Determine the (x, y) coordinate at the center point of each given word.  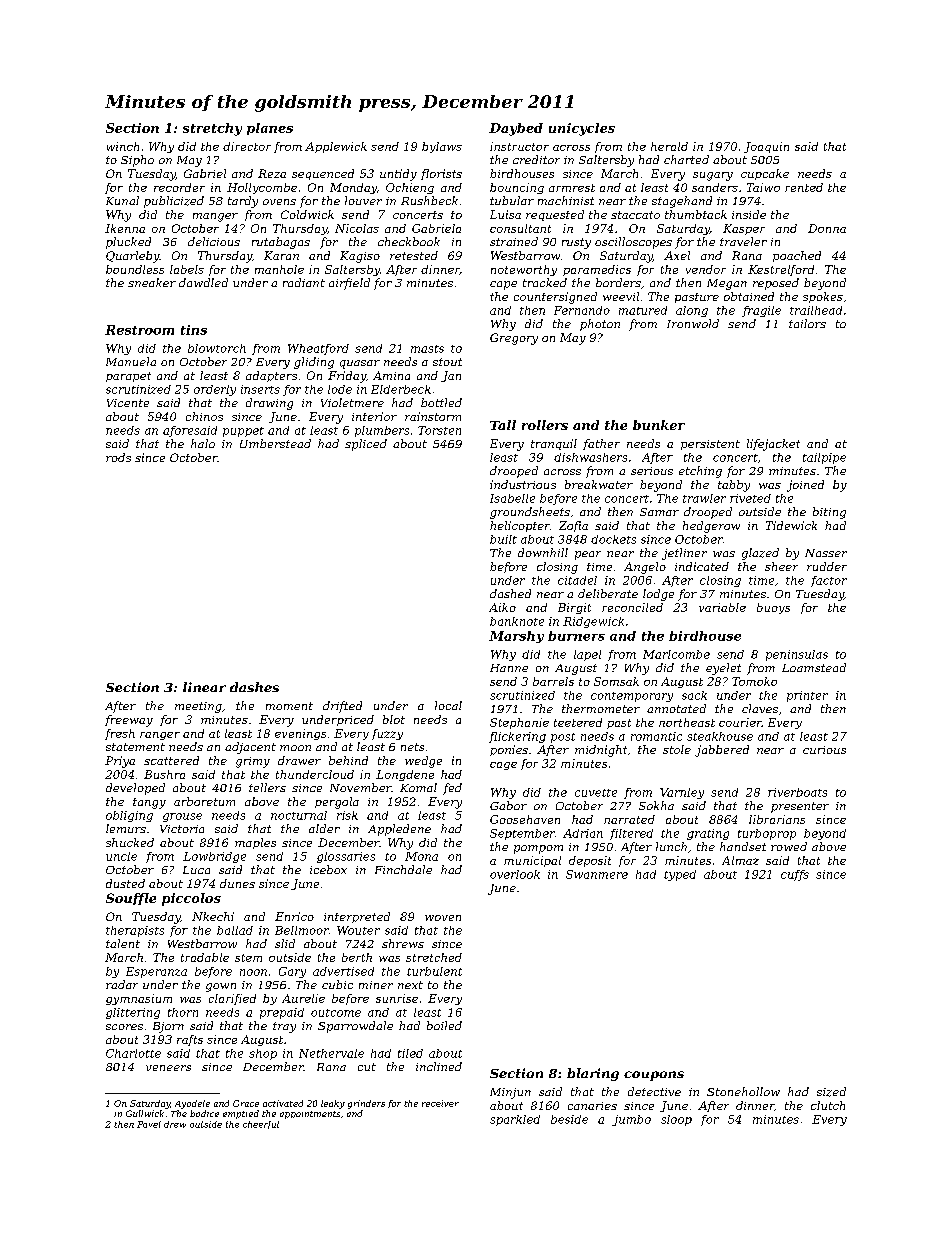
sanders (715, 187)
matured (643, 310)
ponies (509, 750)
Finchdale (403, 869)
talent (123, 943)
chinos (204, 416)
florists (441, 174)
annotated (676, 708)
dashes (254, 687)
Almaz (740, 860)
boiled (444, 1025)
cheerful (261, 1125)
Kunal (122, 200)
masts (427, 349)
